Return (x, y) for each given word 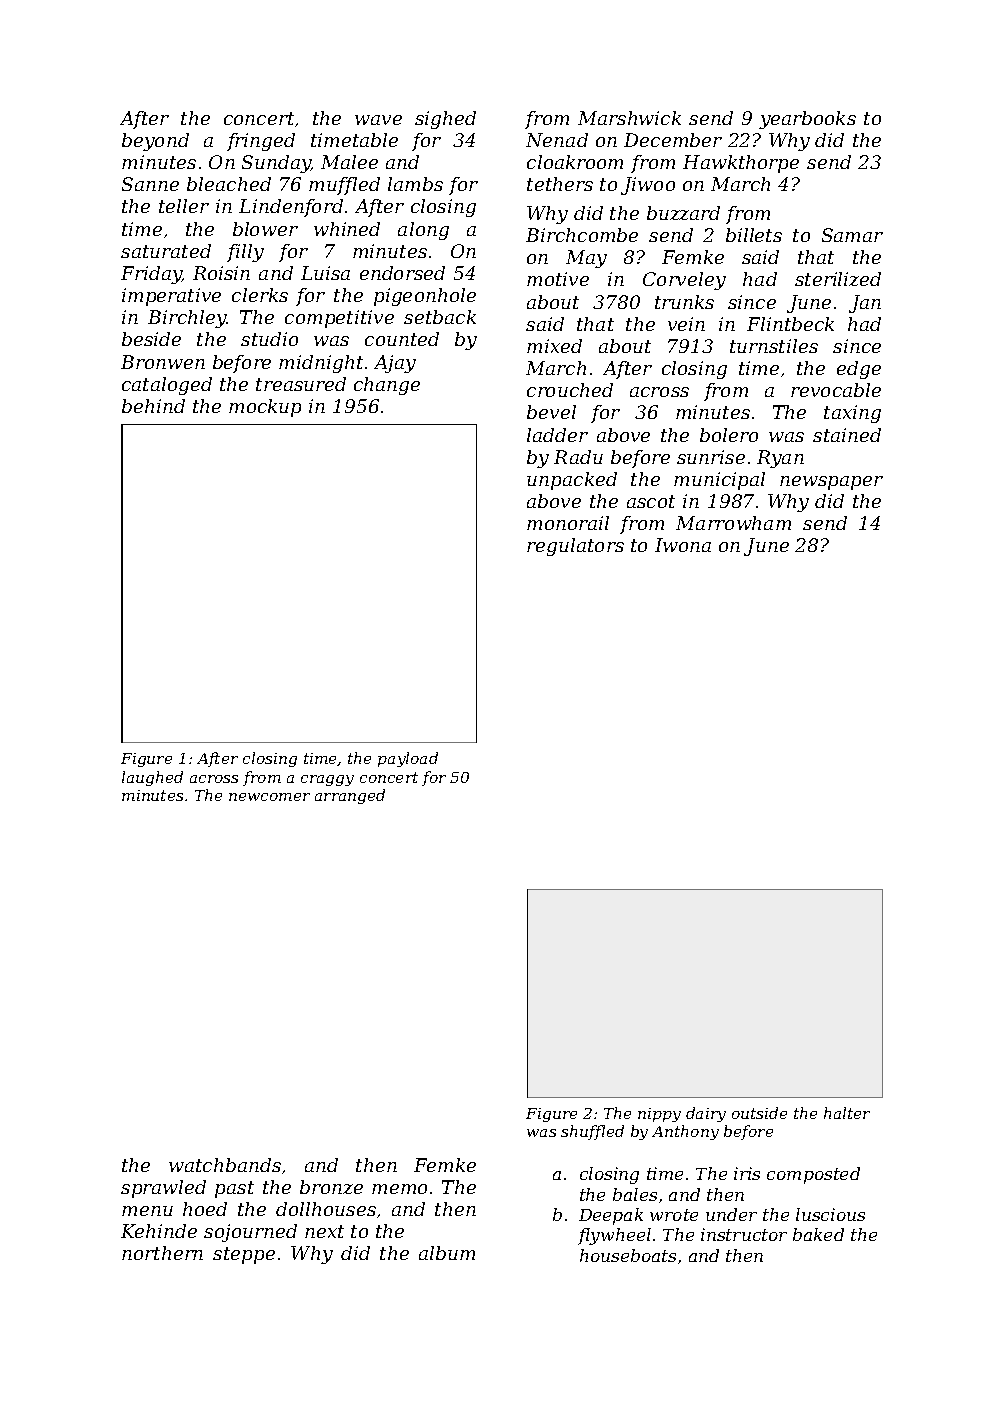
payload (408, 759)
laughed (152, 778)
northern (162, 1253)
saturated (166, 251)
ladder (557, 435)
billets (754, 235)
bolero (729, 435)
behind (153, 406)
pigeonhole (425, 297)
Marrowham (733, 523)
